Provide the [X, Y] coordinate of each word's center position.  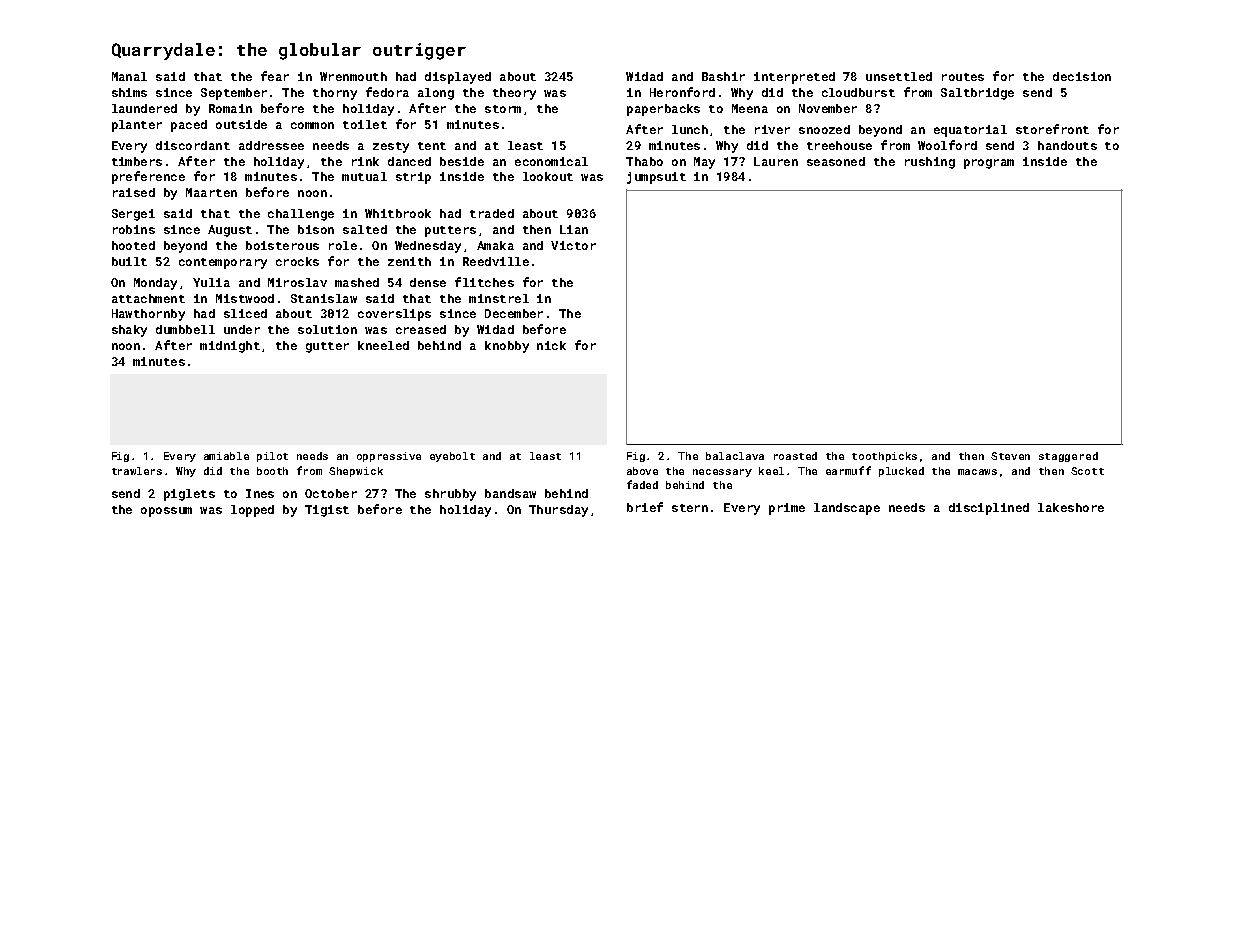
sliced [245, 313]
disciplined [989, 509]
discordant [193, 145]
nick [551, 345]
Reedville [496, 261]
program [989, 164]
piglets [189, 495]
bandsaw [510, 493]
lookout [548, 176]
